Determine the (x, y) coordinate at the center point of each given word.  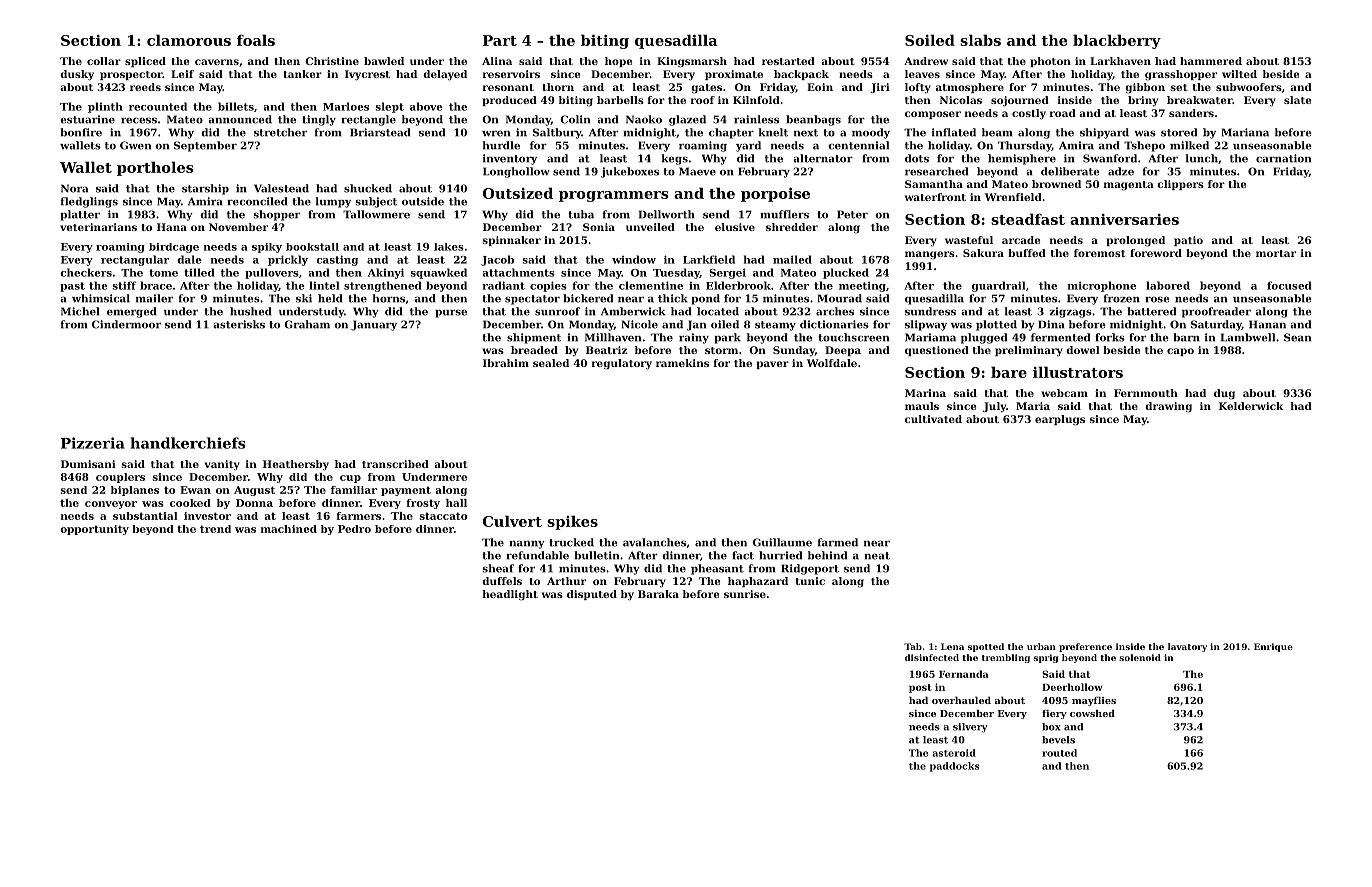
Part (500, 40)
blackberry (1117, 41)
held (330, 298)
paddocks (954, 767)
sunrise (745, 594)
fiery (1054, 714)
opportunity (94, 530)
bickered (588, 298)
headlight (510, 595)
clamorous (189, 40)
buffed (1027, 253)
